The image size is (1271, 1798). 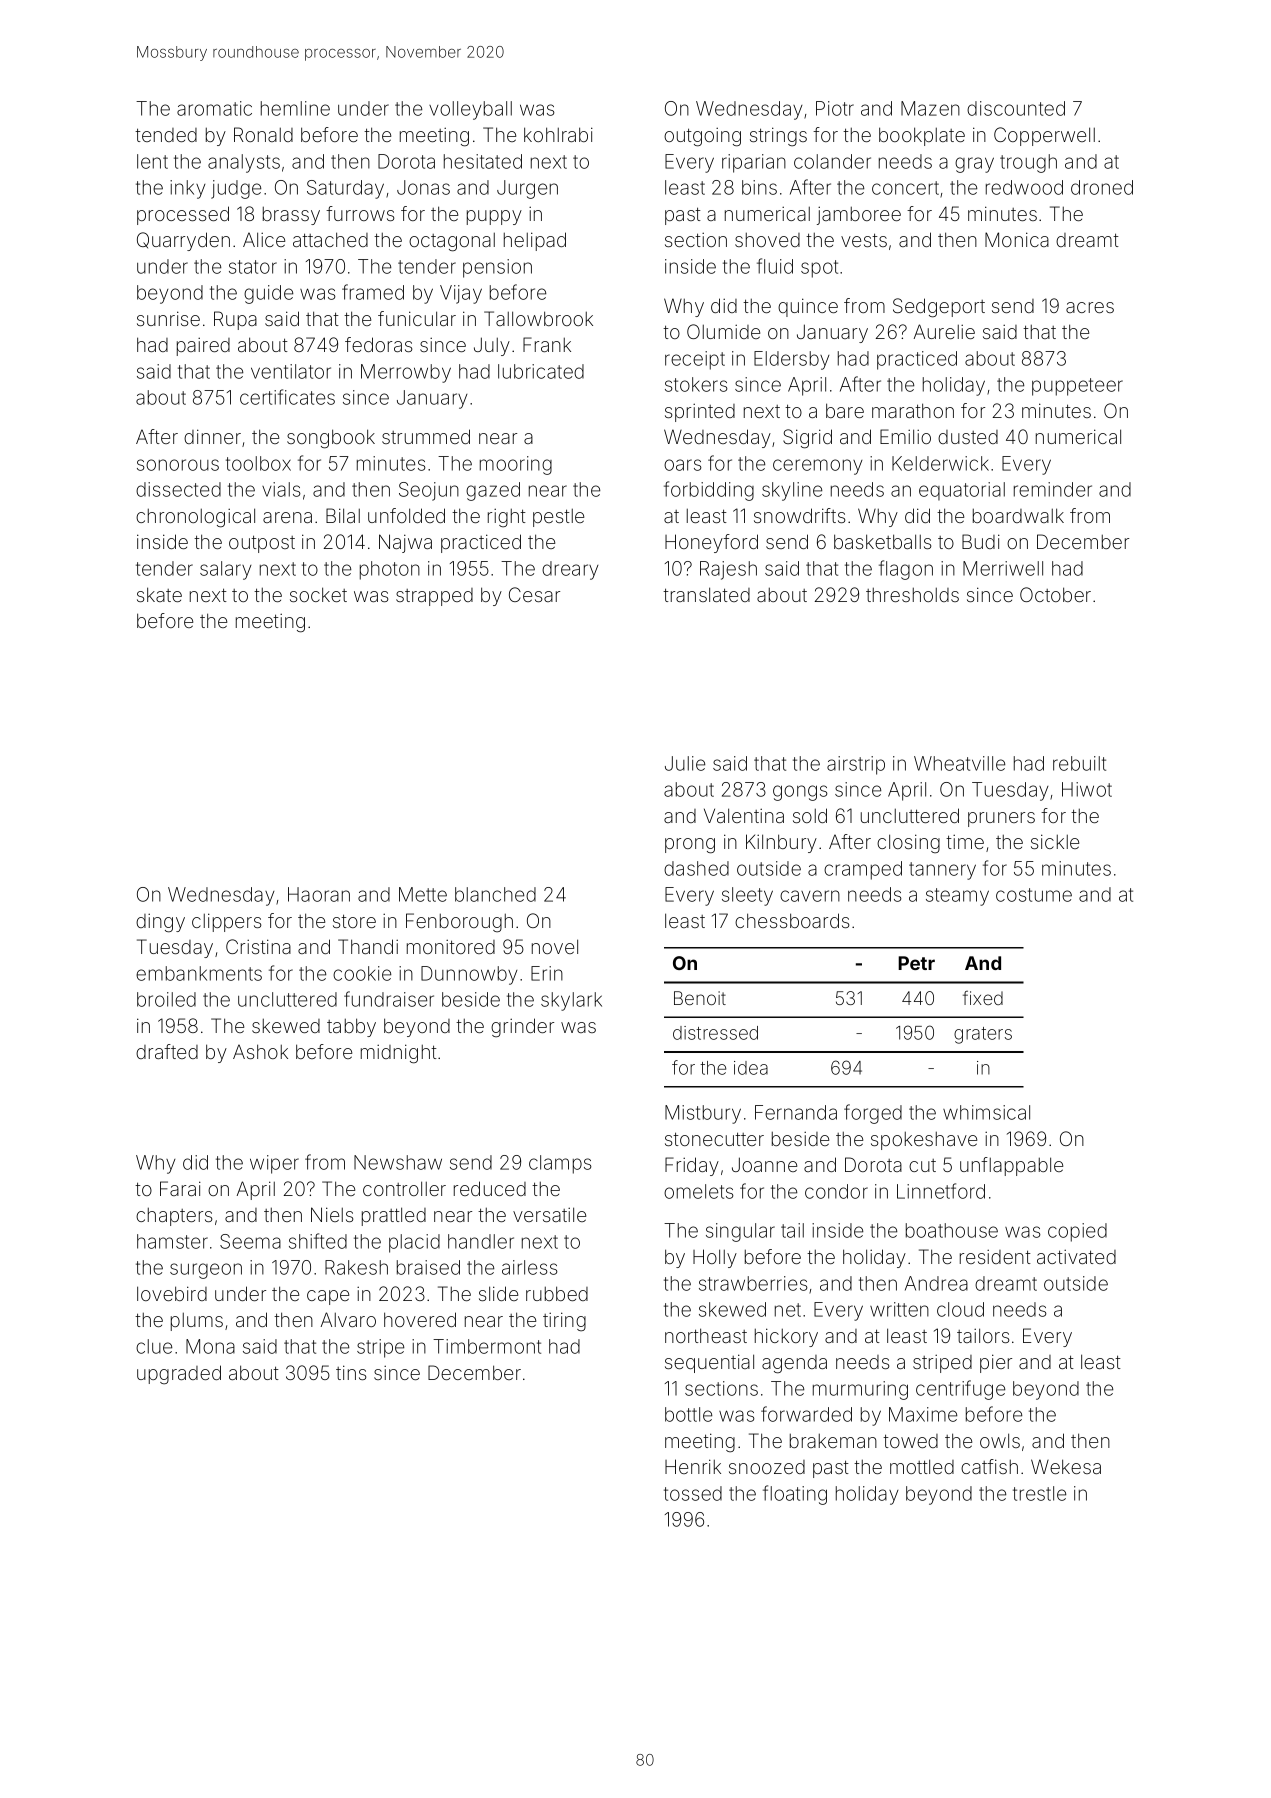 What do you see at coordinates (547, 973) in the screenshot?
I see `Erin` at bounding box center [547, 973].
